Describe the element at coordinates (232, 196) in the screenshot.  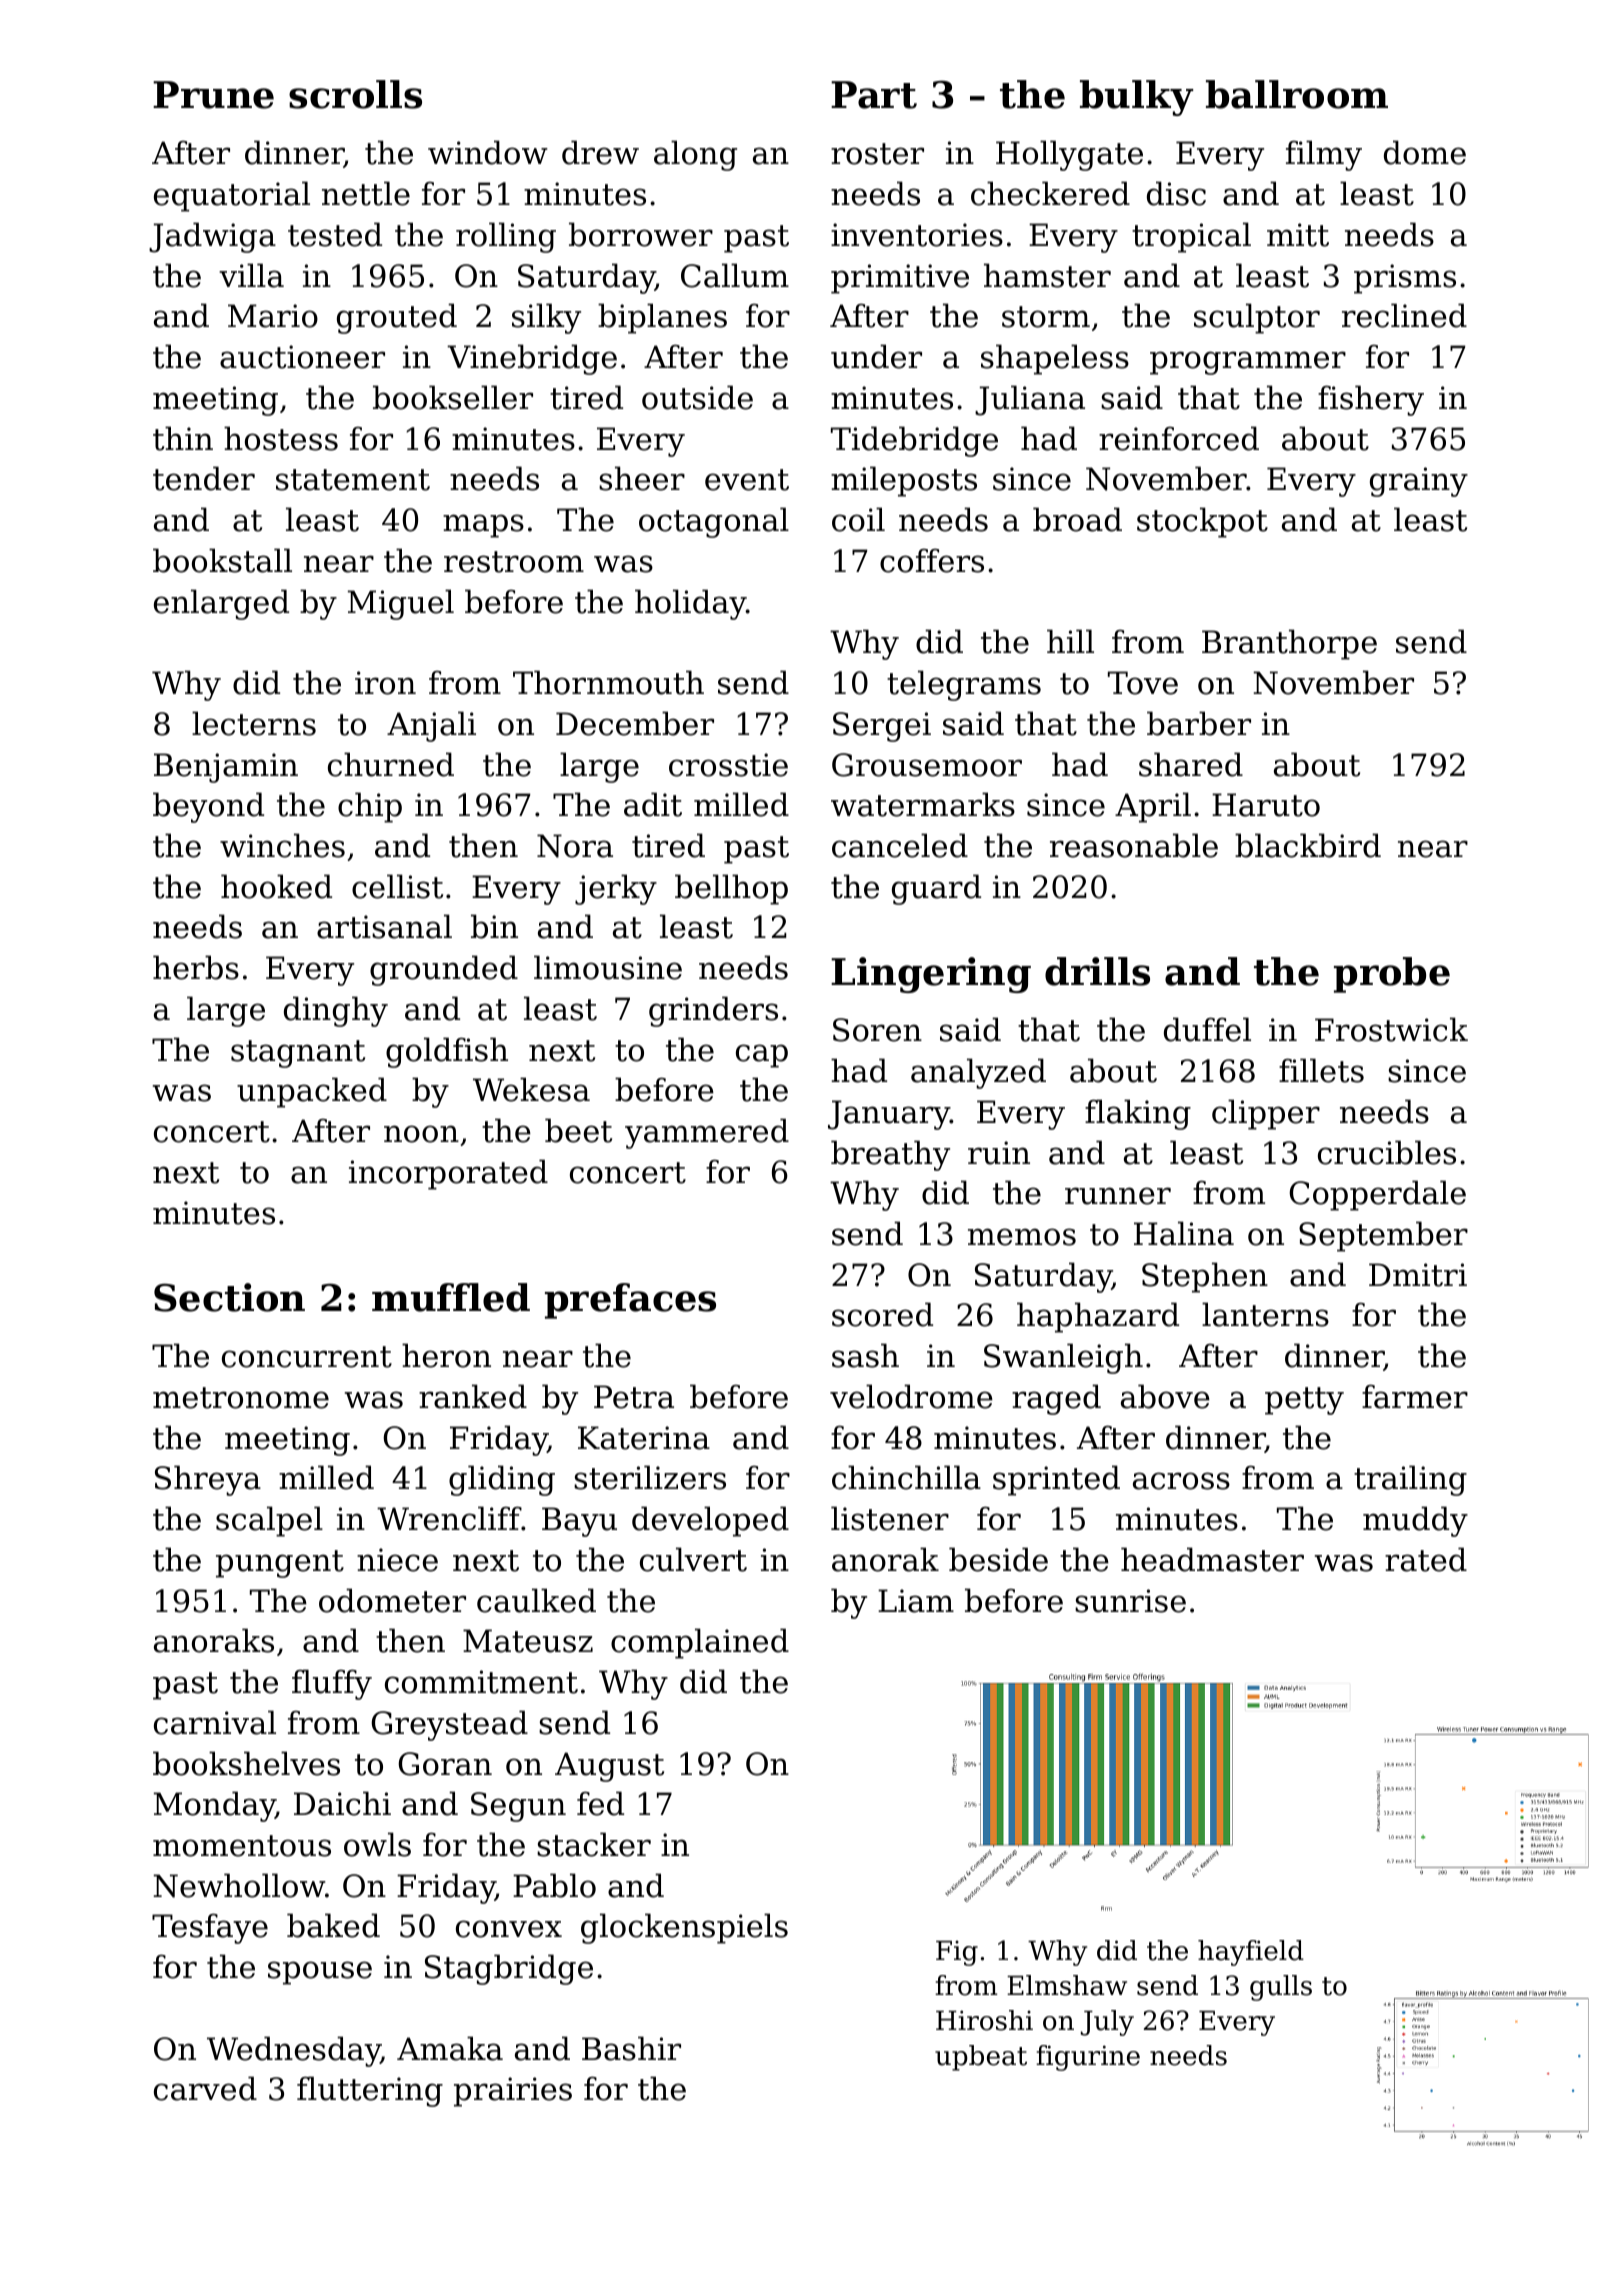
I see `equatorial` at that location.
